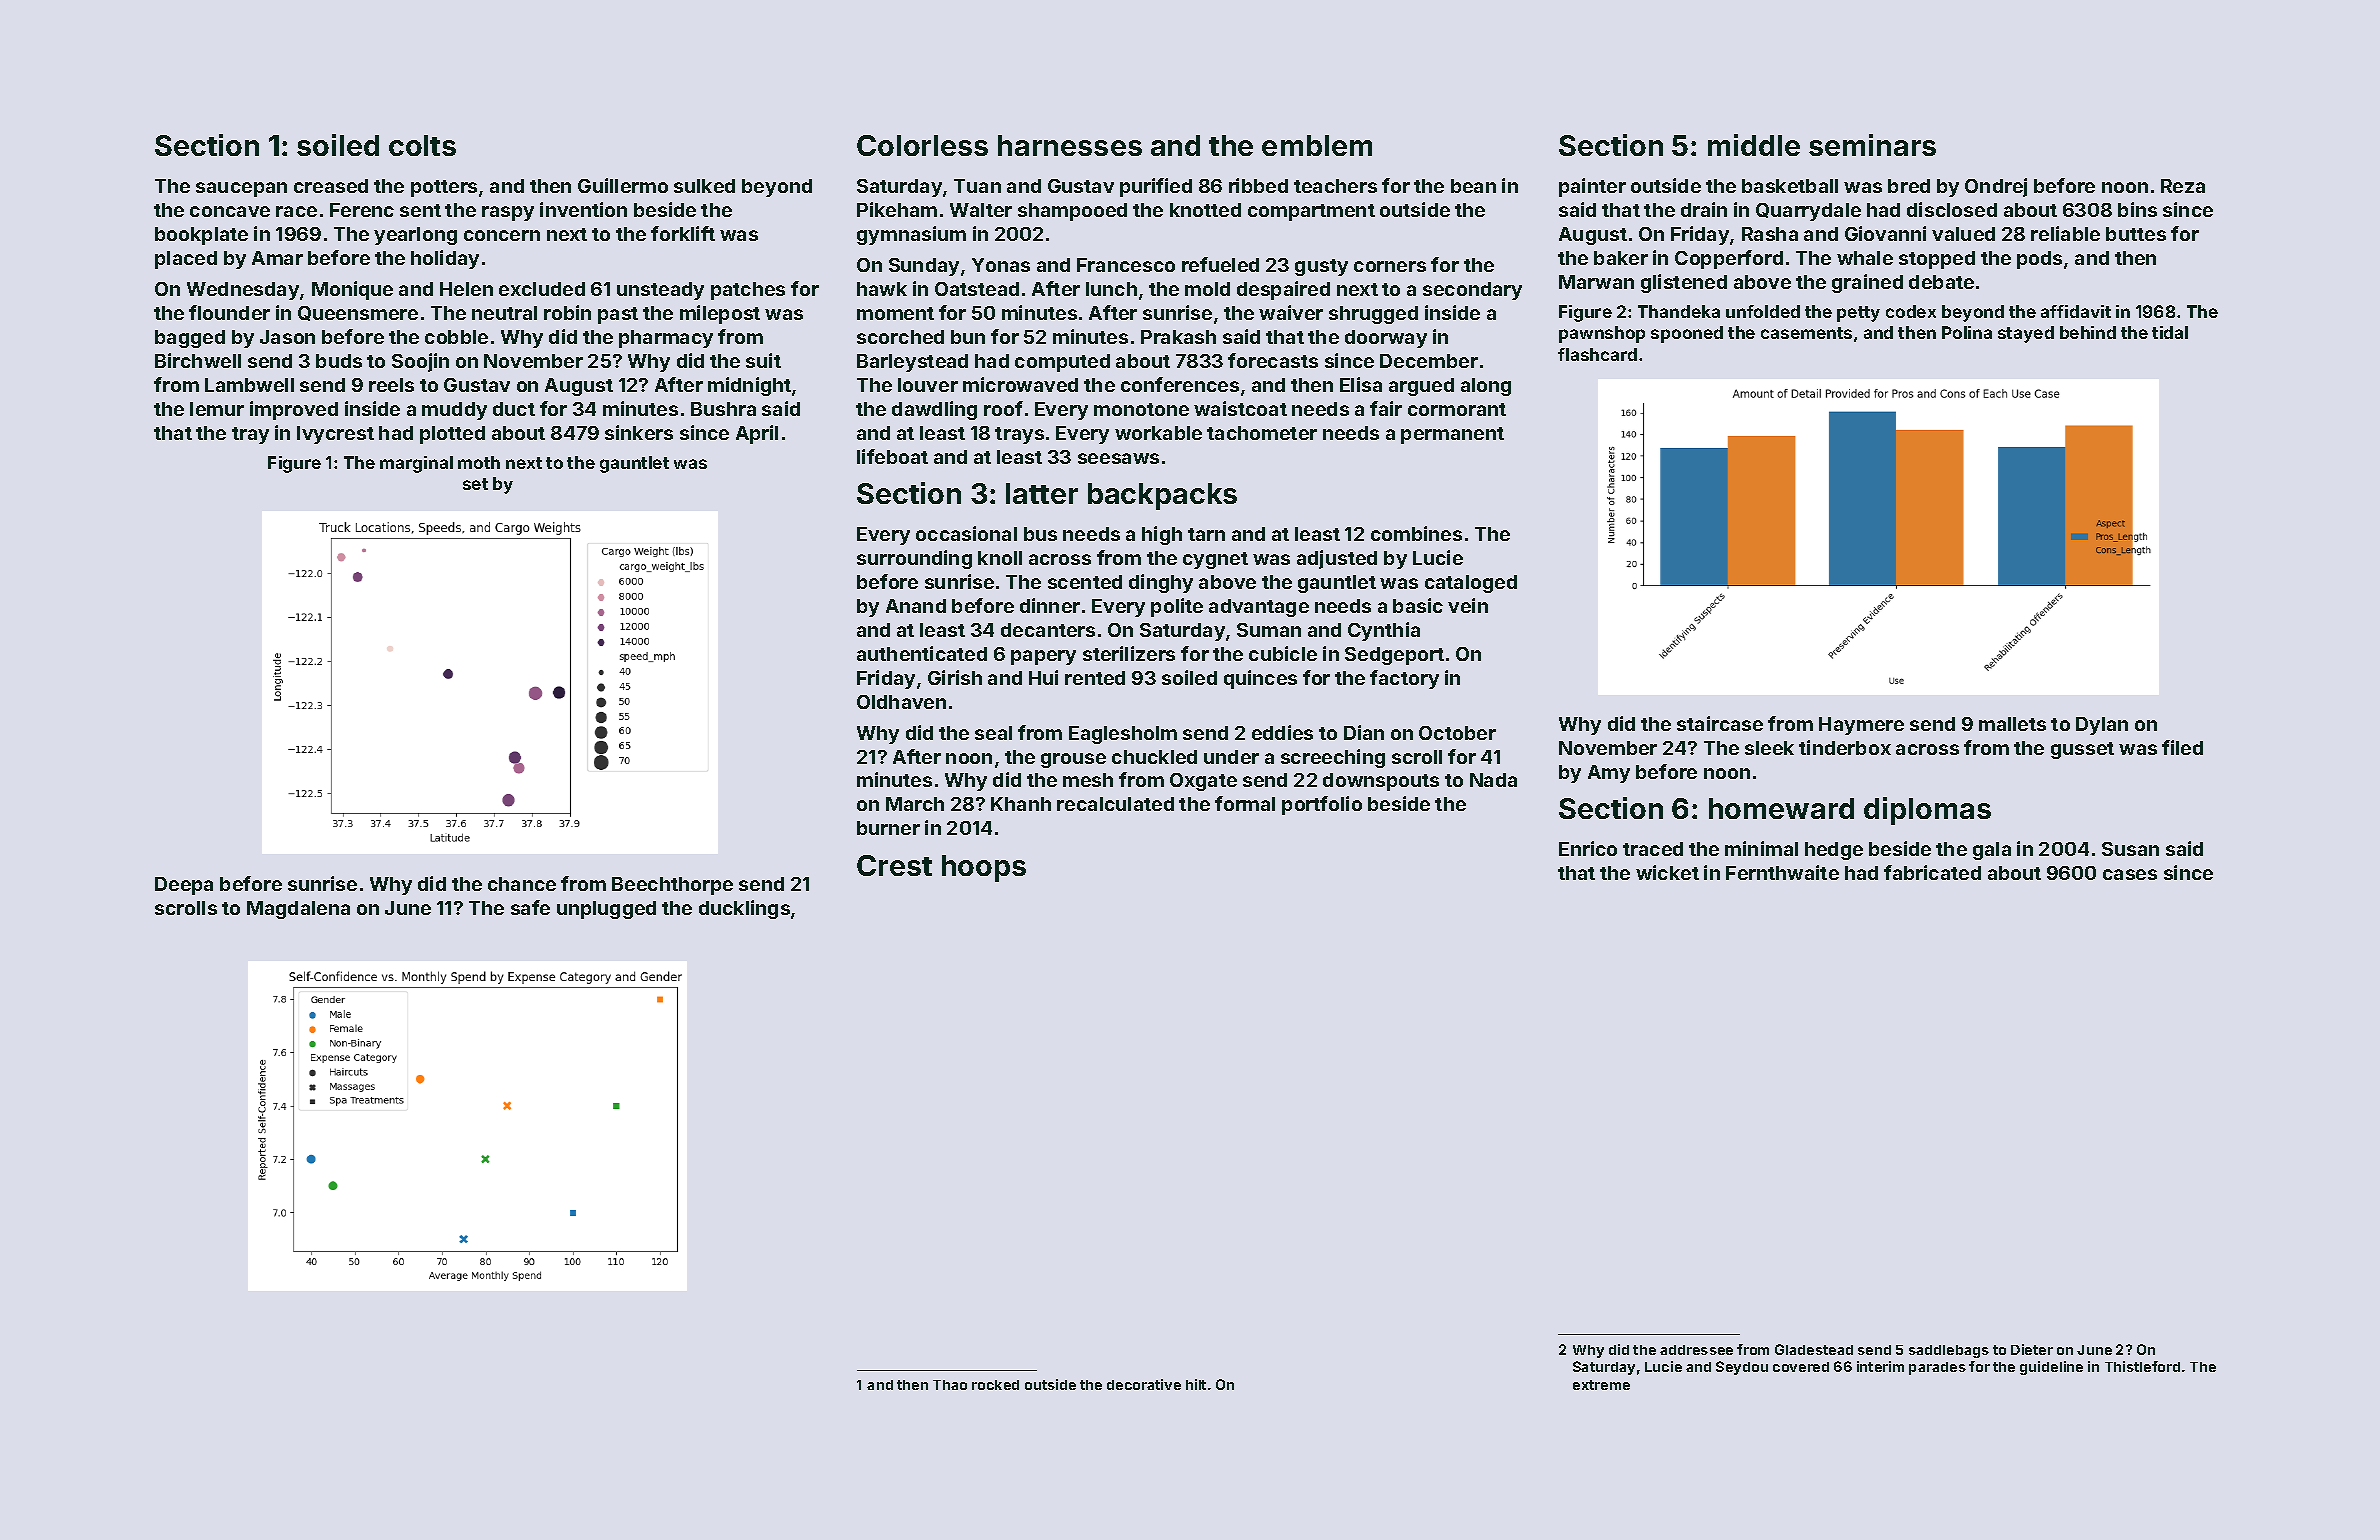  Describe the element at coordinates (416, 464) in the screenshot. I see `marginal` at that location.
